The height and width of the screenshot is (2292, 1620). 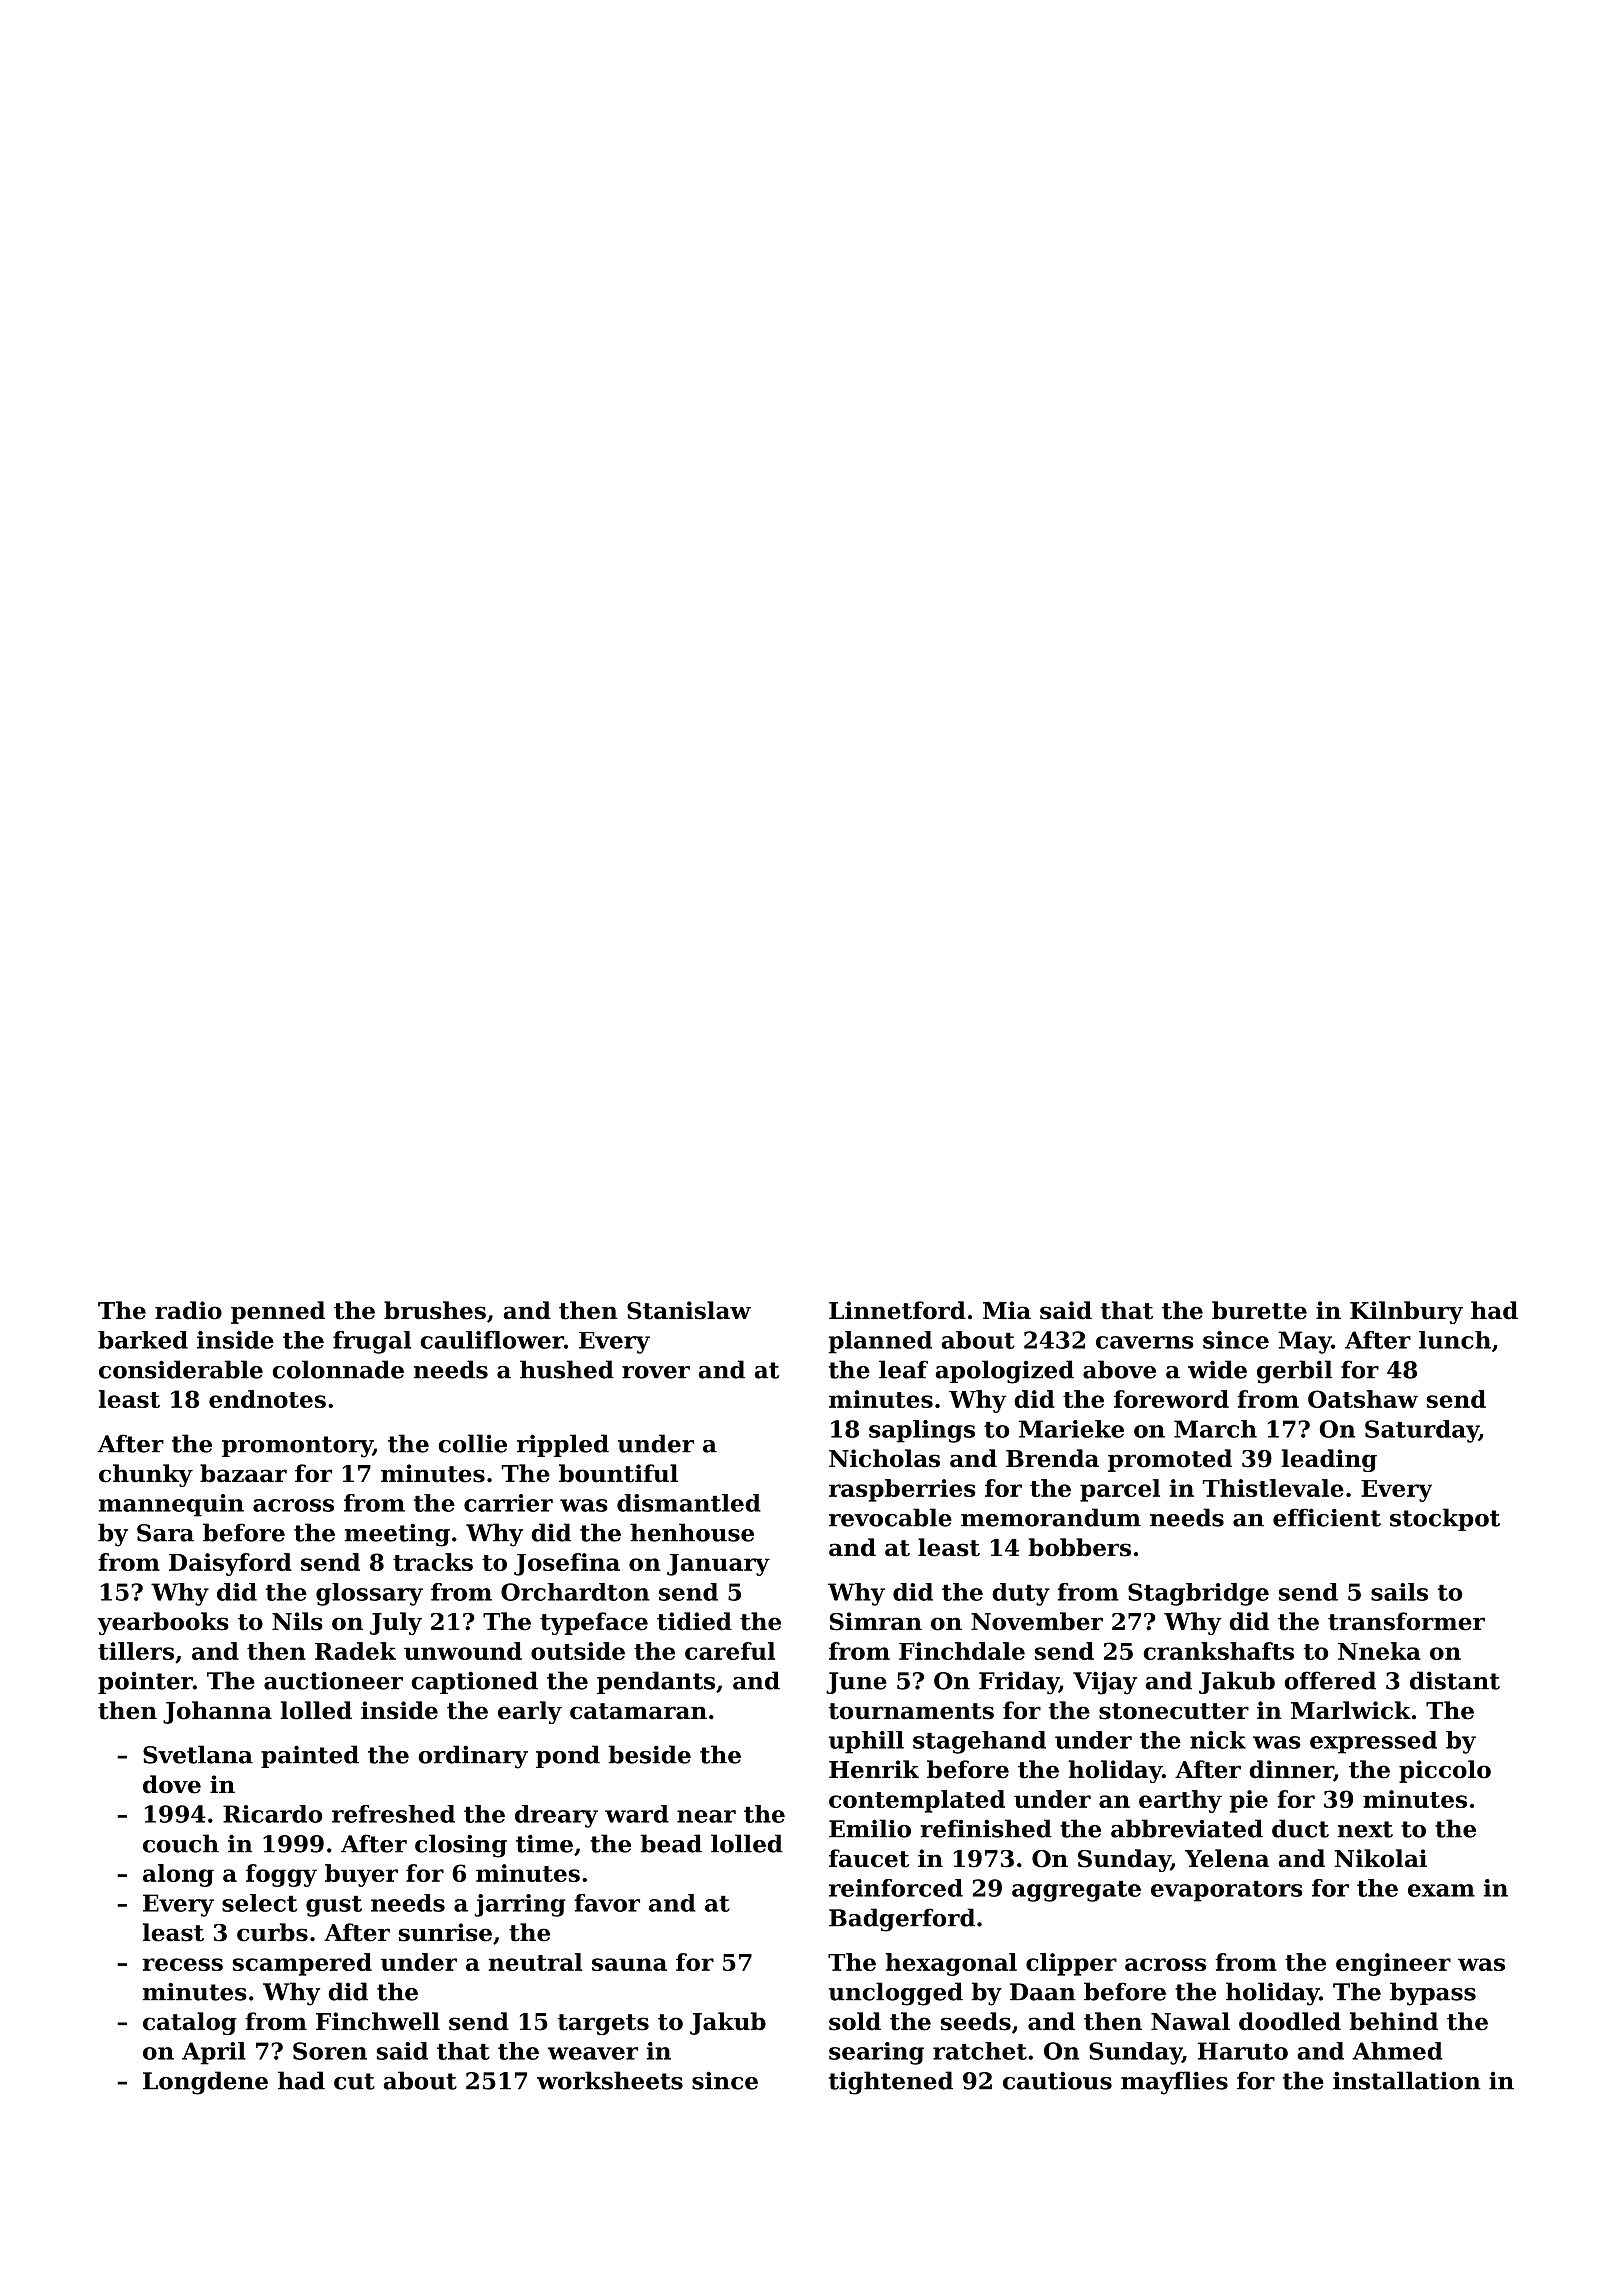 What do you see at coordinates (568, 1756) in the screenshot?
I see `pond` at bounding box center [568, 1756].
